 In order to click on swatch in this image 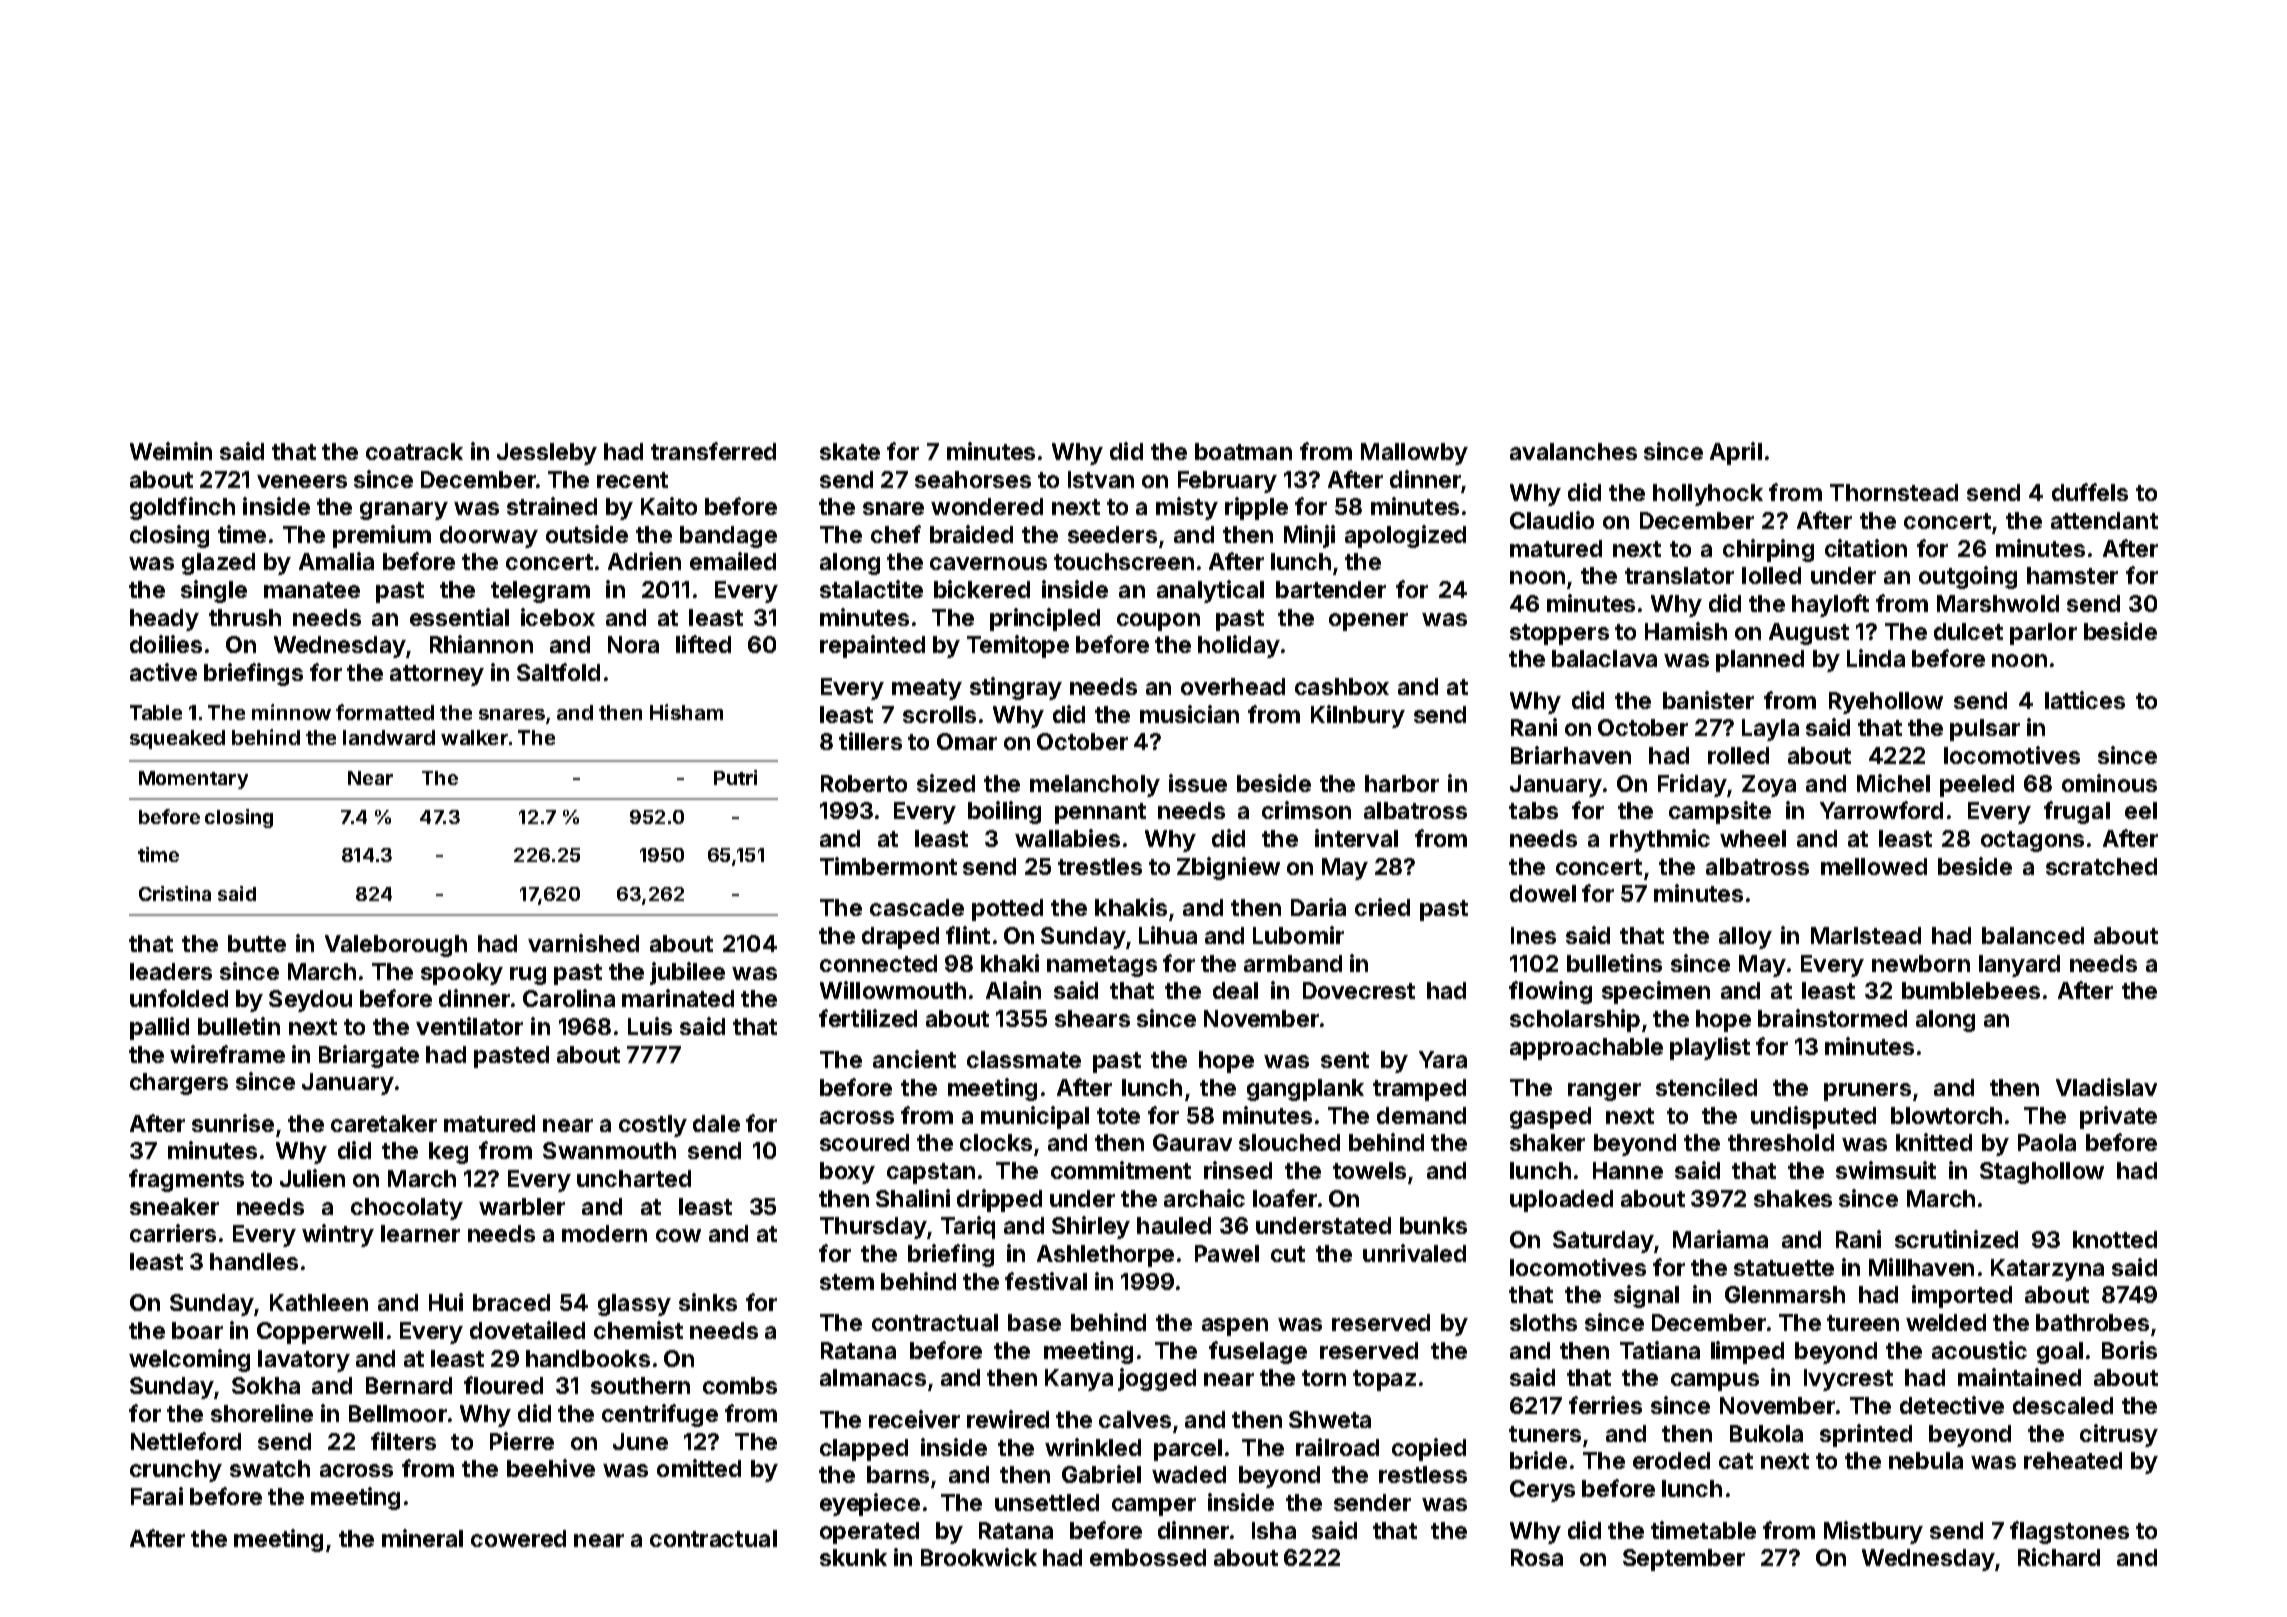, I will do `click(270, 1468)`.
